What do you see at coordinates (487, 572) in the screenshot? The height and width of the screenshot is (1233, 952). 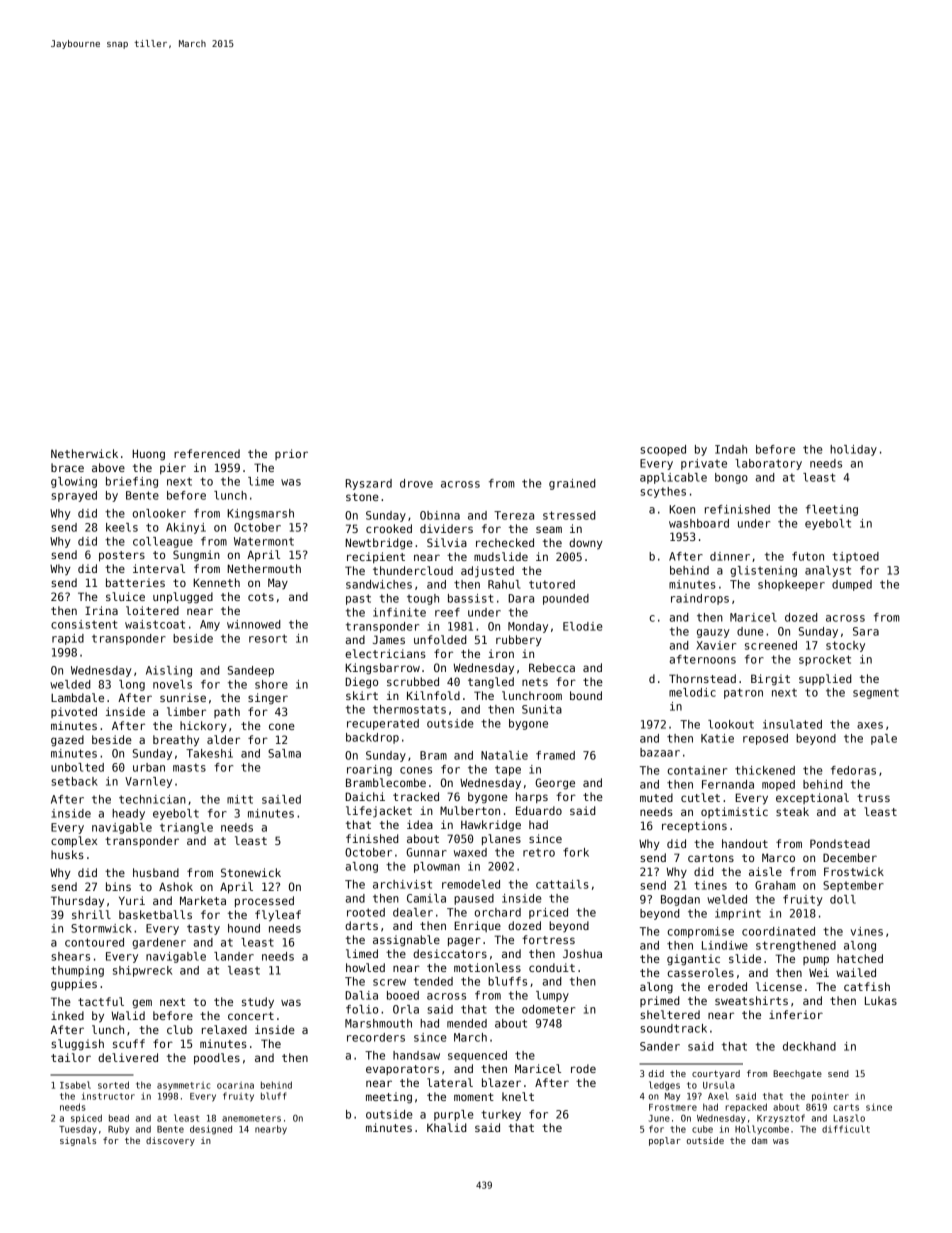 I see `adjusted` at bounding box center [487, 572].
